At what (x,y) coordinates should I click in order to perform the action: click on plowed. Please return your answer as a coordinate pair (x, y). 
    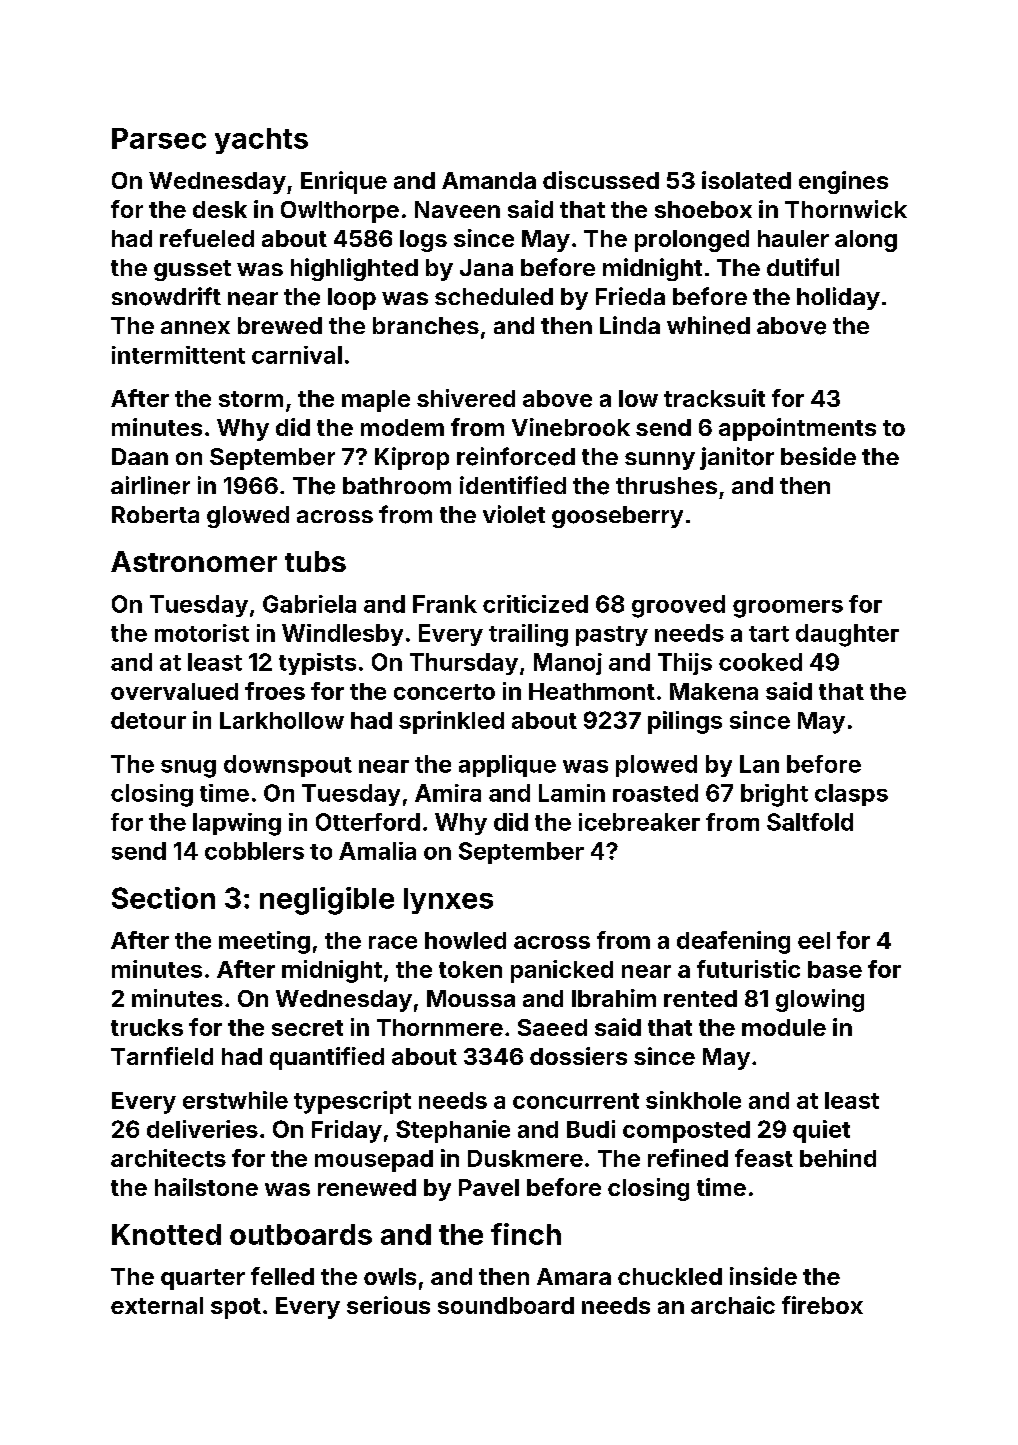
    Looking at the image, I should click on (656, 766).
